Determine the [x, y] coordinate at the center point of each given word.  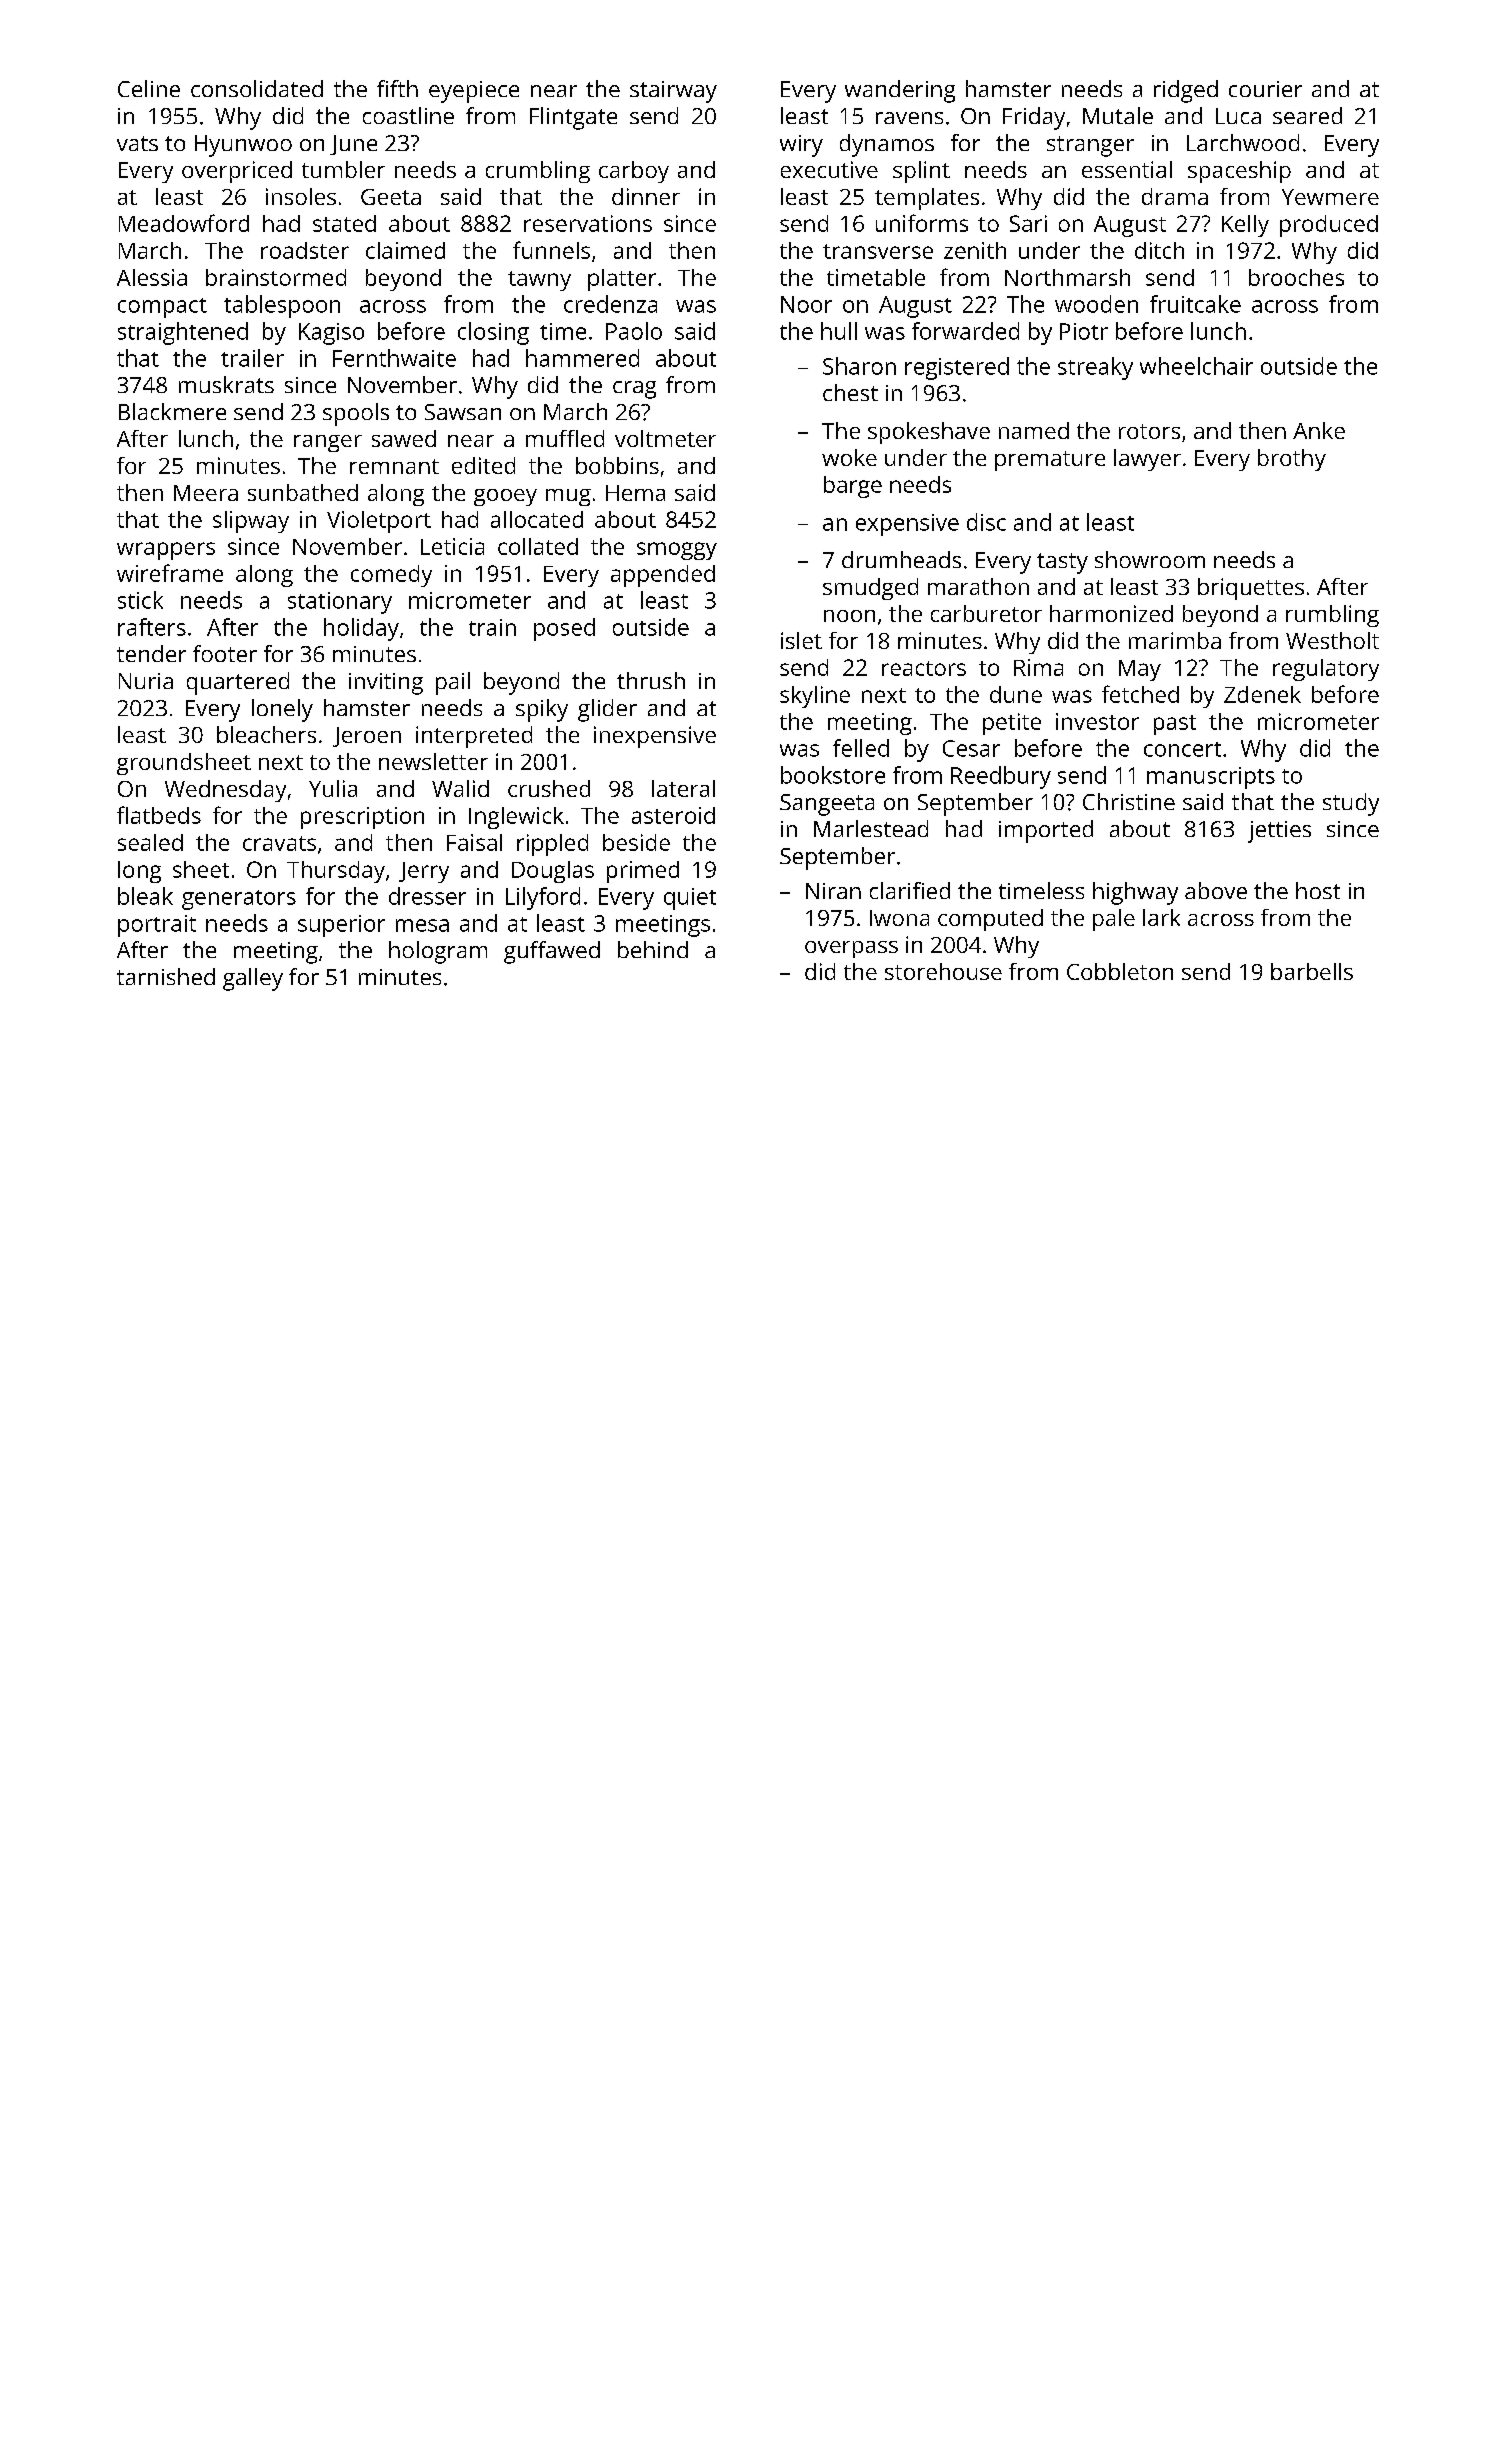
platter [622, 280]
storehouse [943, 971]
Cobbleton [1120, 971]
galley [253, 979]
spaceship [1239, 172]
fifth [397, 88]
